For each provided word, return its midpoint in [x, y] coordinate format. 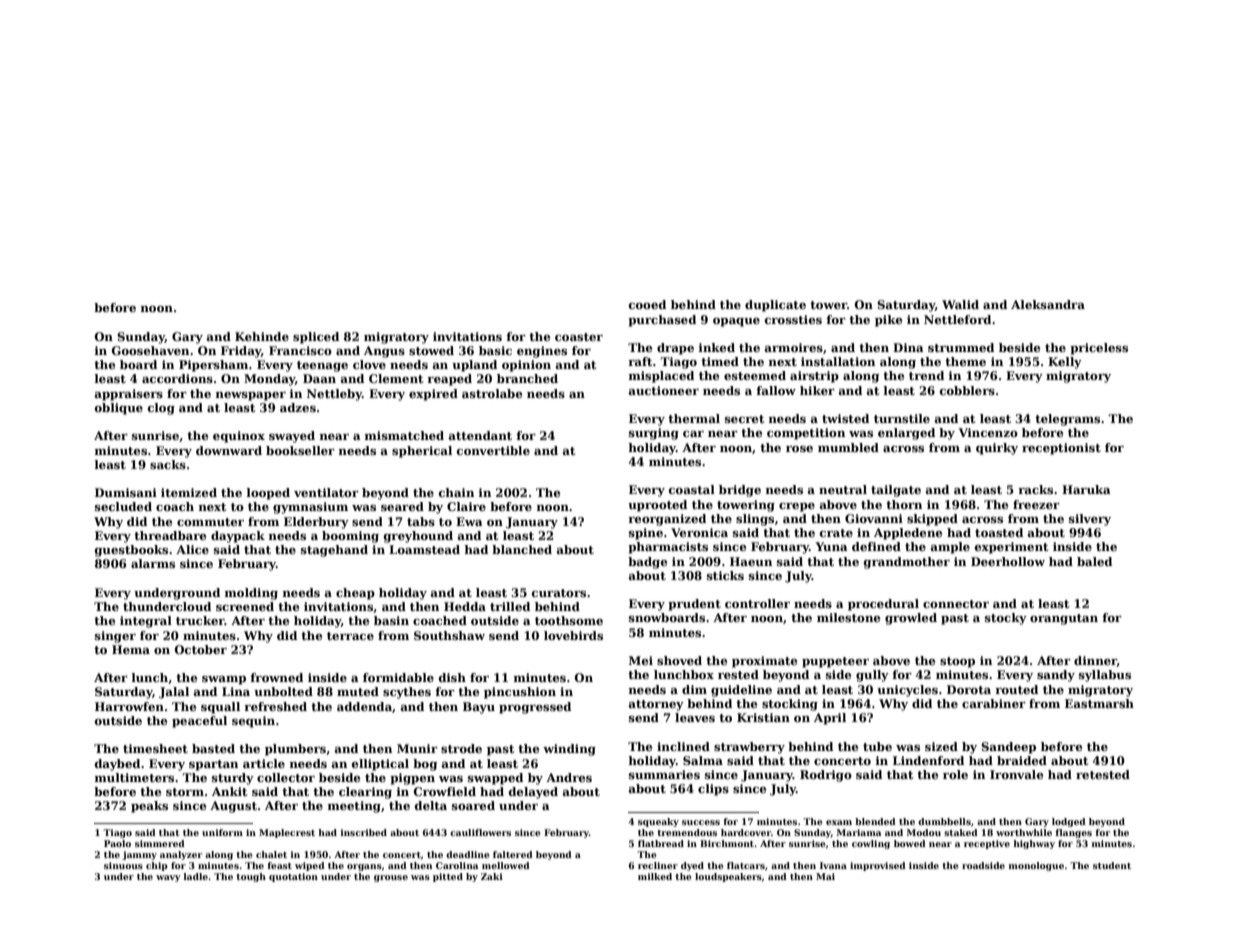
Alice [192, 549]
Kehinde [262, 336]
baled [1094, 561]
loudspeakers [728, 877]
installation [838, 361]
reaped [449, 380]
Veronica [699, 532]
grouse [391, 878]
